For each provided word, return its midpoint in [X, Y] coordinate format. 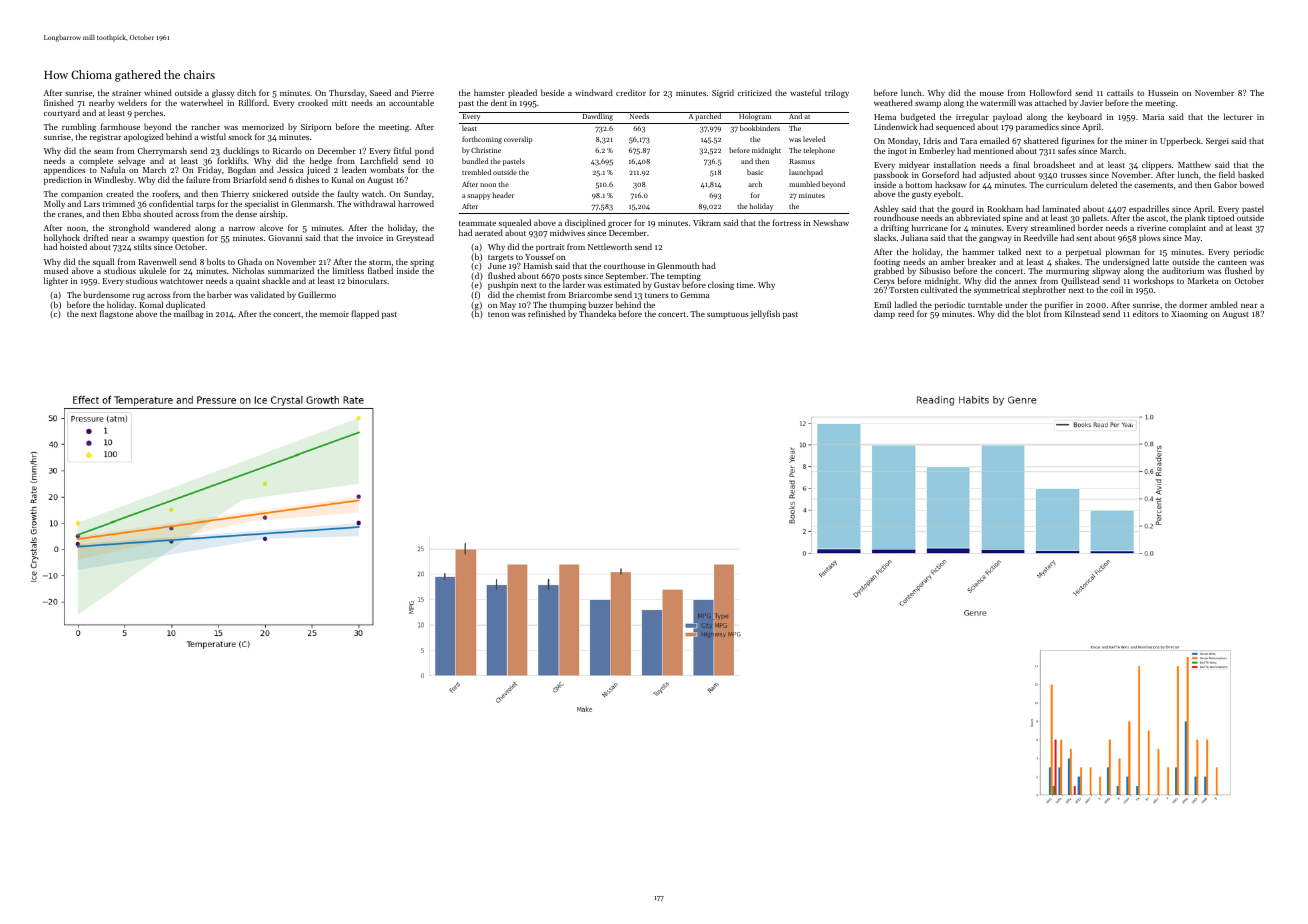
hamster [489, 92]
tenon [498, 314]
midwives [567, 232]
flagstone [116, 315]
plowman [1123, 252]
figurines [1078, 141]
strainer [126, 93]
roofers [165, 193]
